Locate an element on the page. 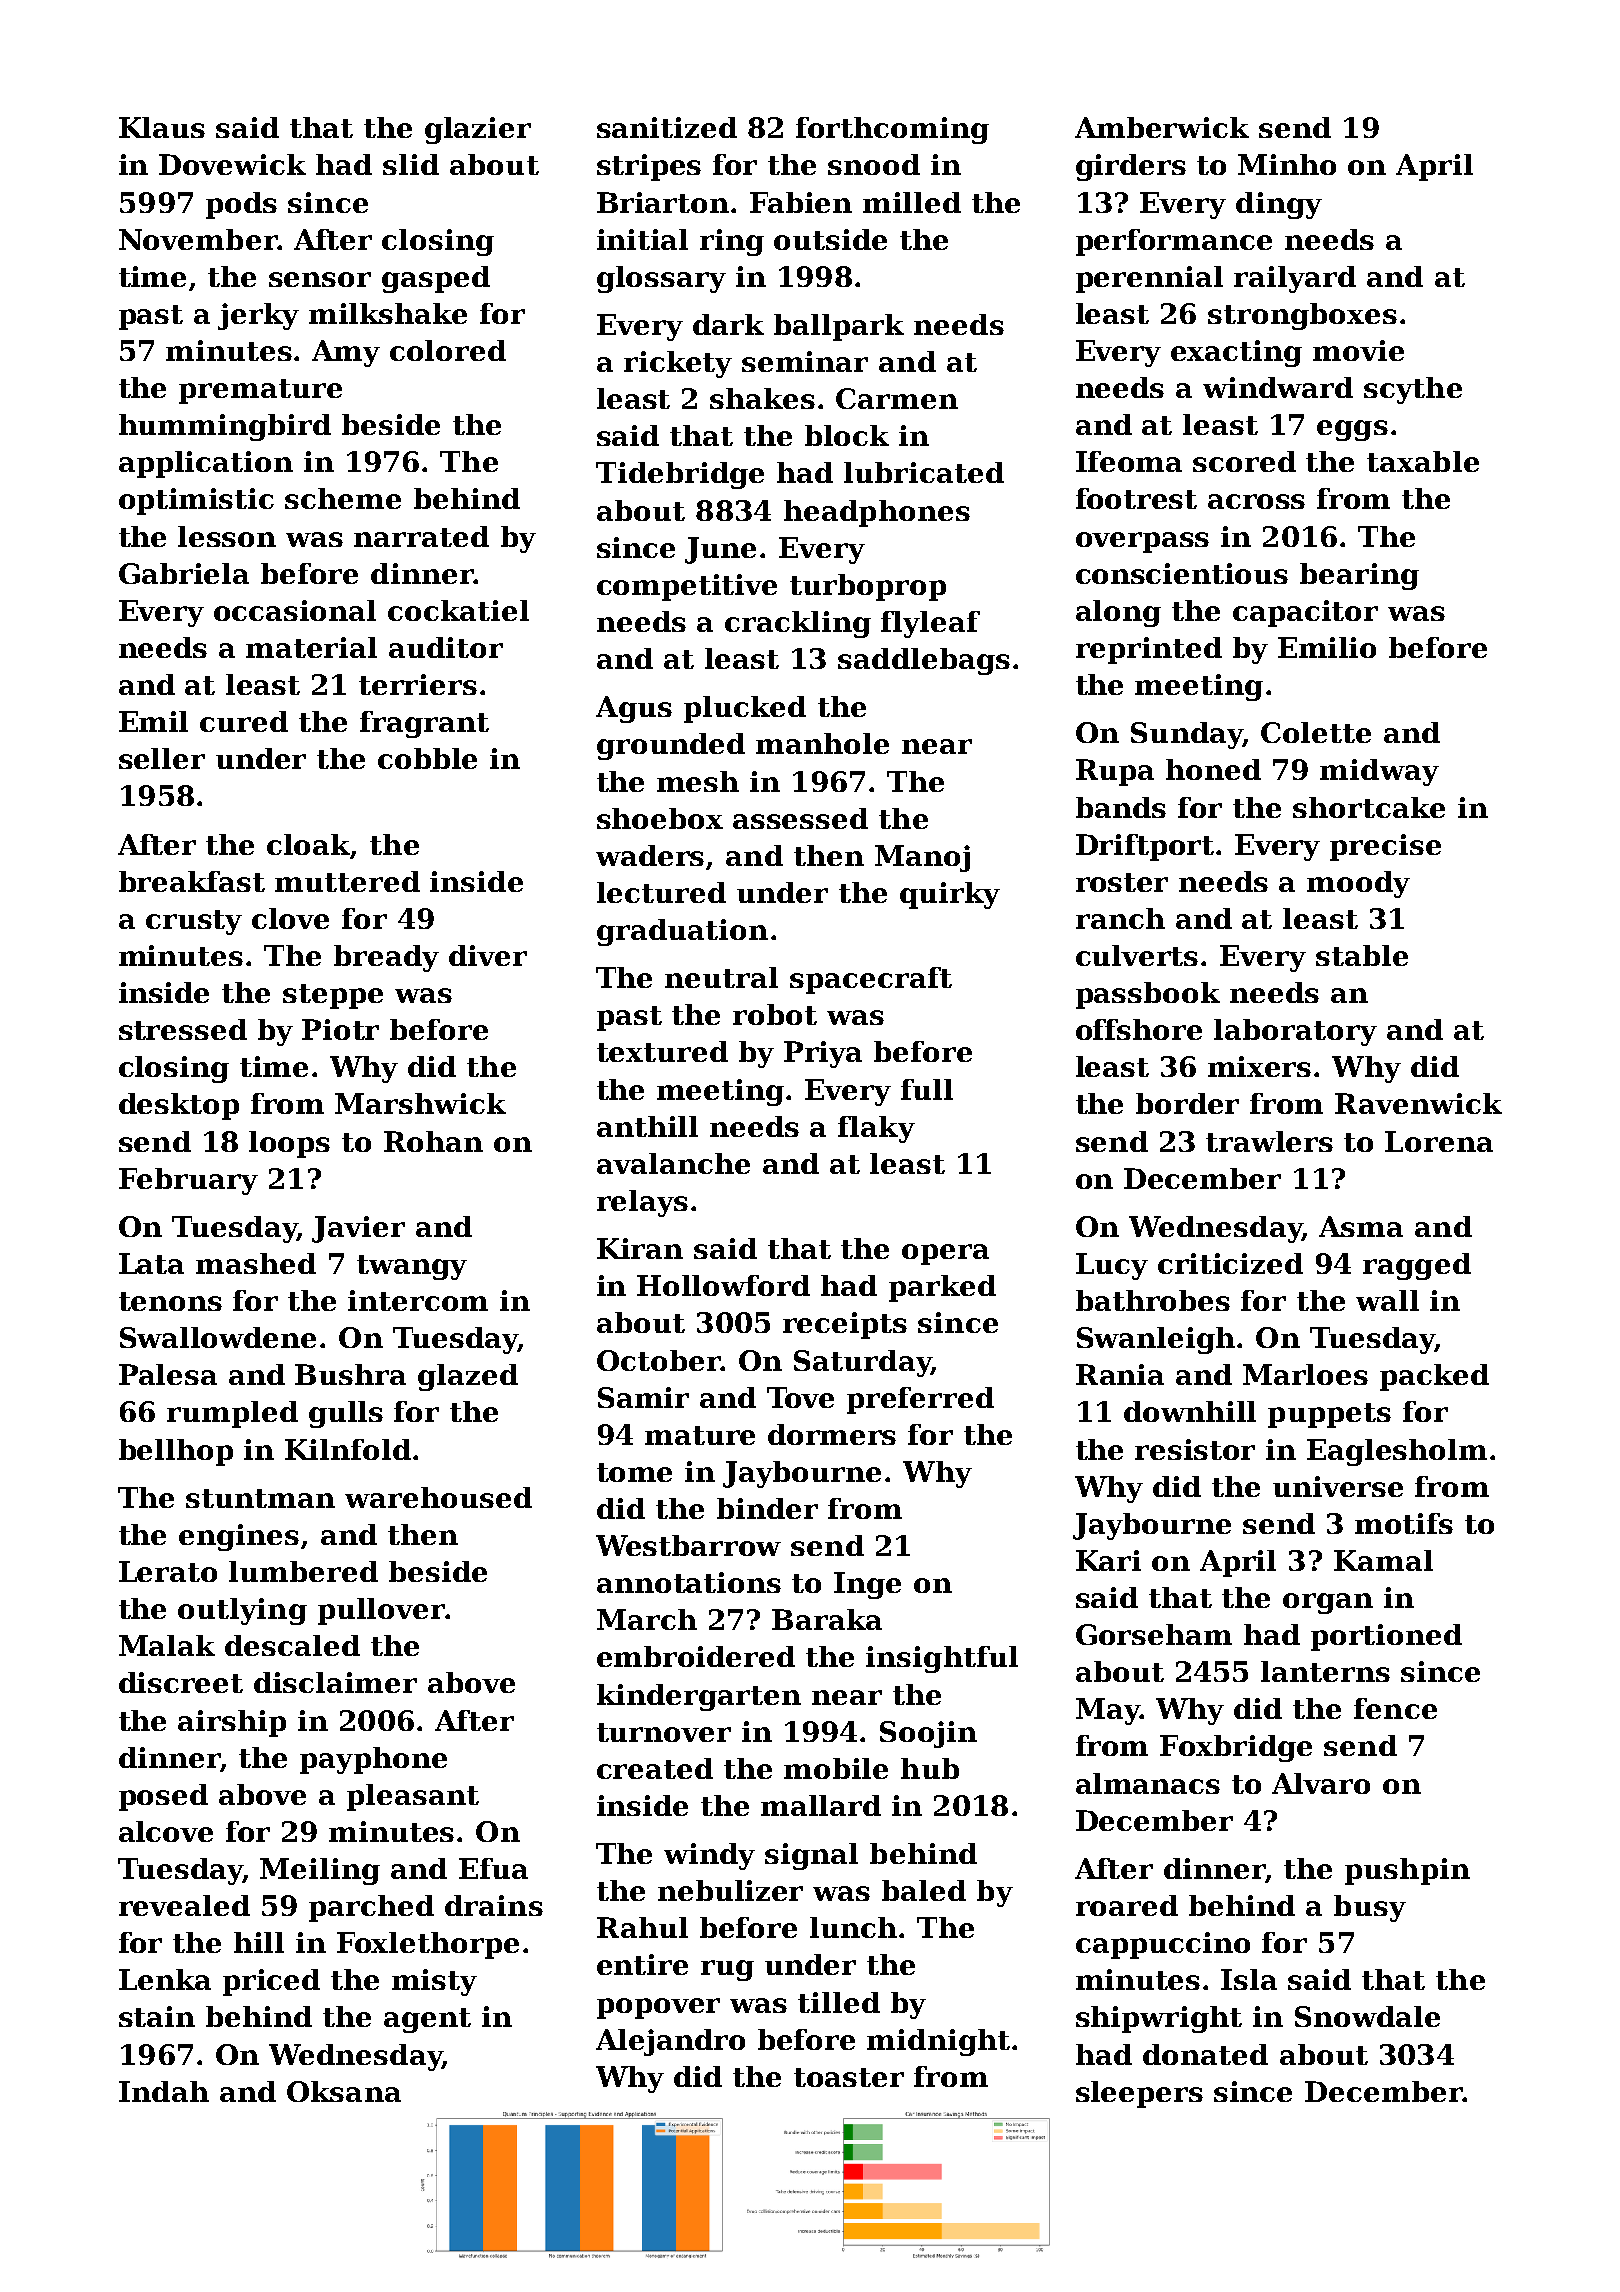 Image resolution: width=1620 pixels, height=2292 pixels. taxable is located at coordinates (1423, 461).
